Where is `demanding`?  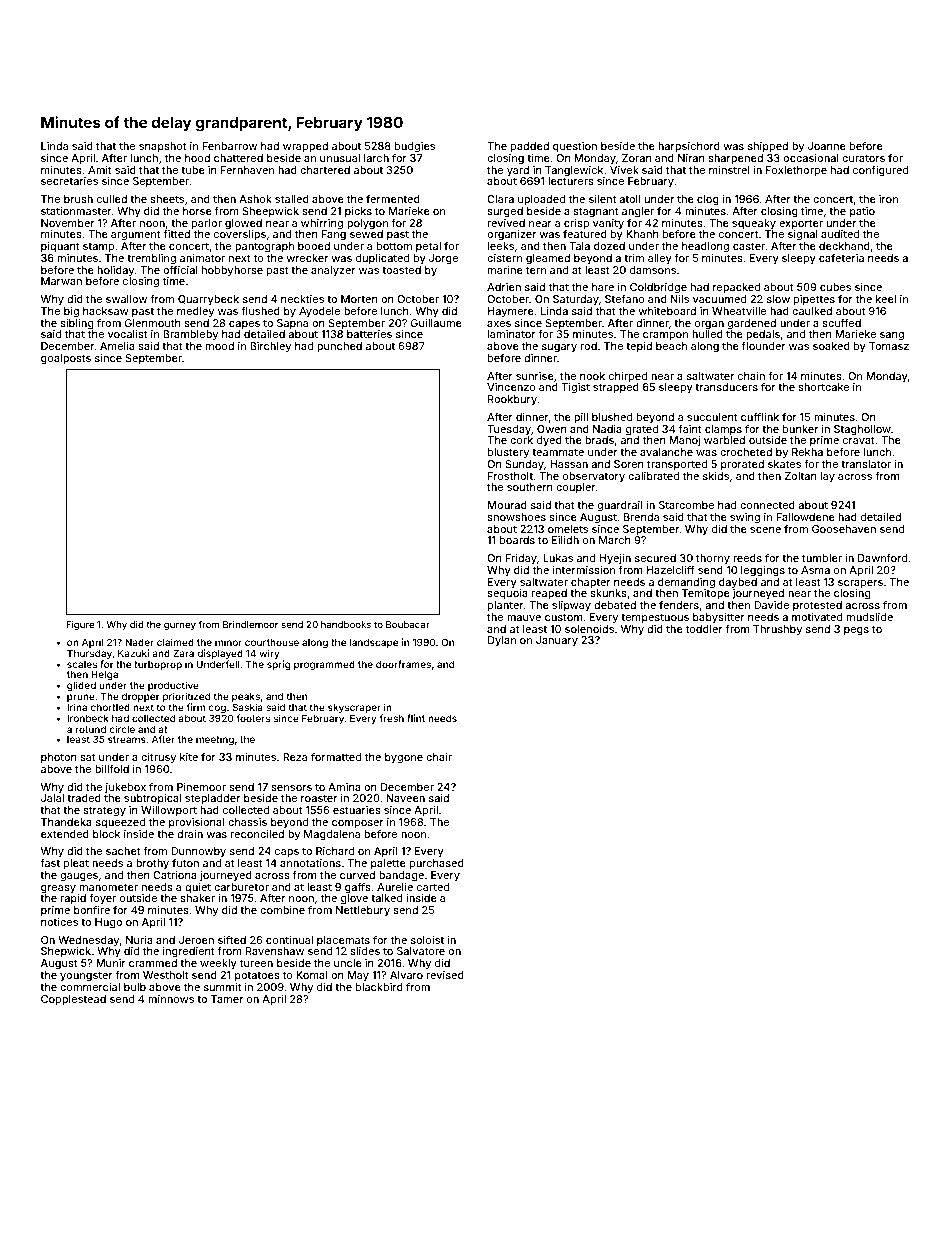
demanding is located at coordinates (686, 583).
